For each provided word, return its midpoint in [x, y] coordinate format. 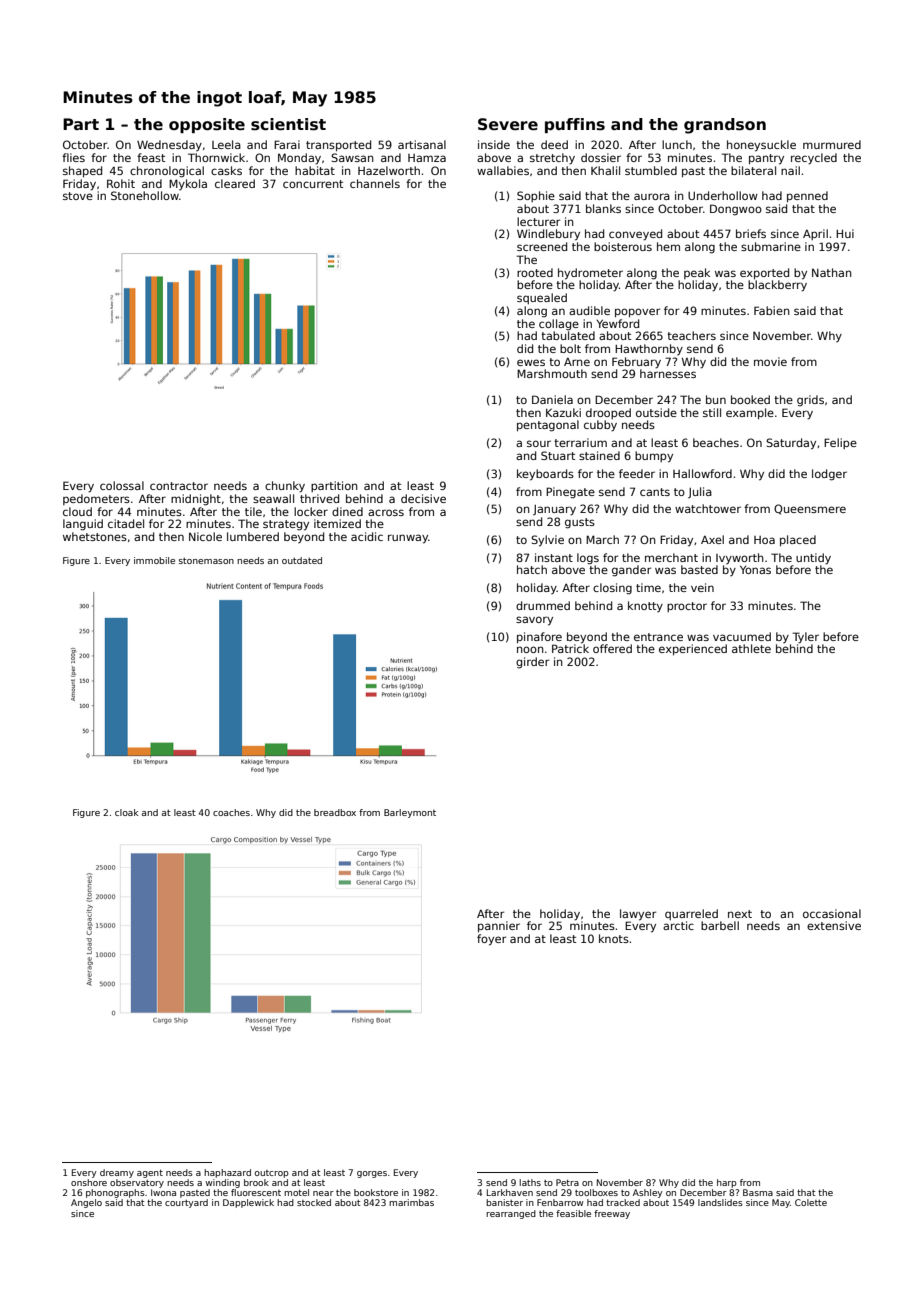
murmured [832, 144]
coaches [231, 812]
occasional [832, 913]
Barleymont [410, 813]
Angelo [86, 1203]
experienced [693, 649]
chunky [285, 487]
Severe [508, 124]
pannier [499, 926]
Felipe [840, 443]
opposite [207, 125]
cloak [126, 812]
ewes [531, 362]
